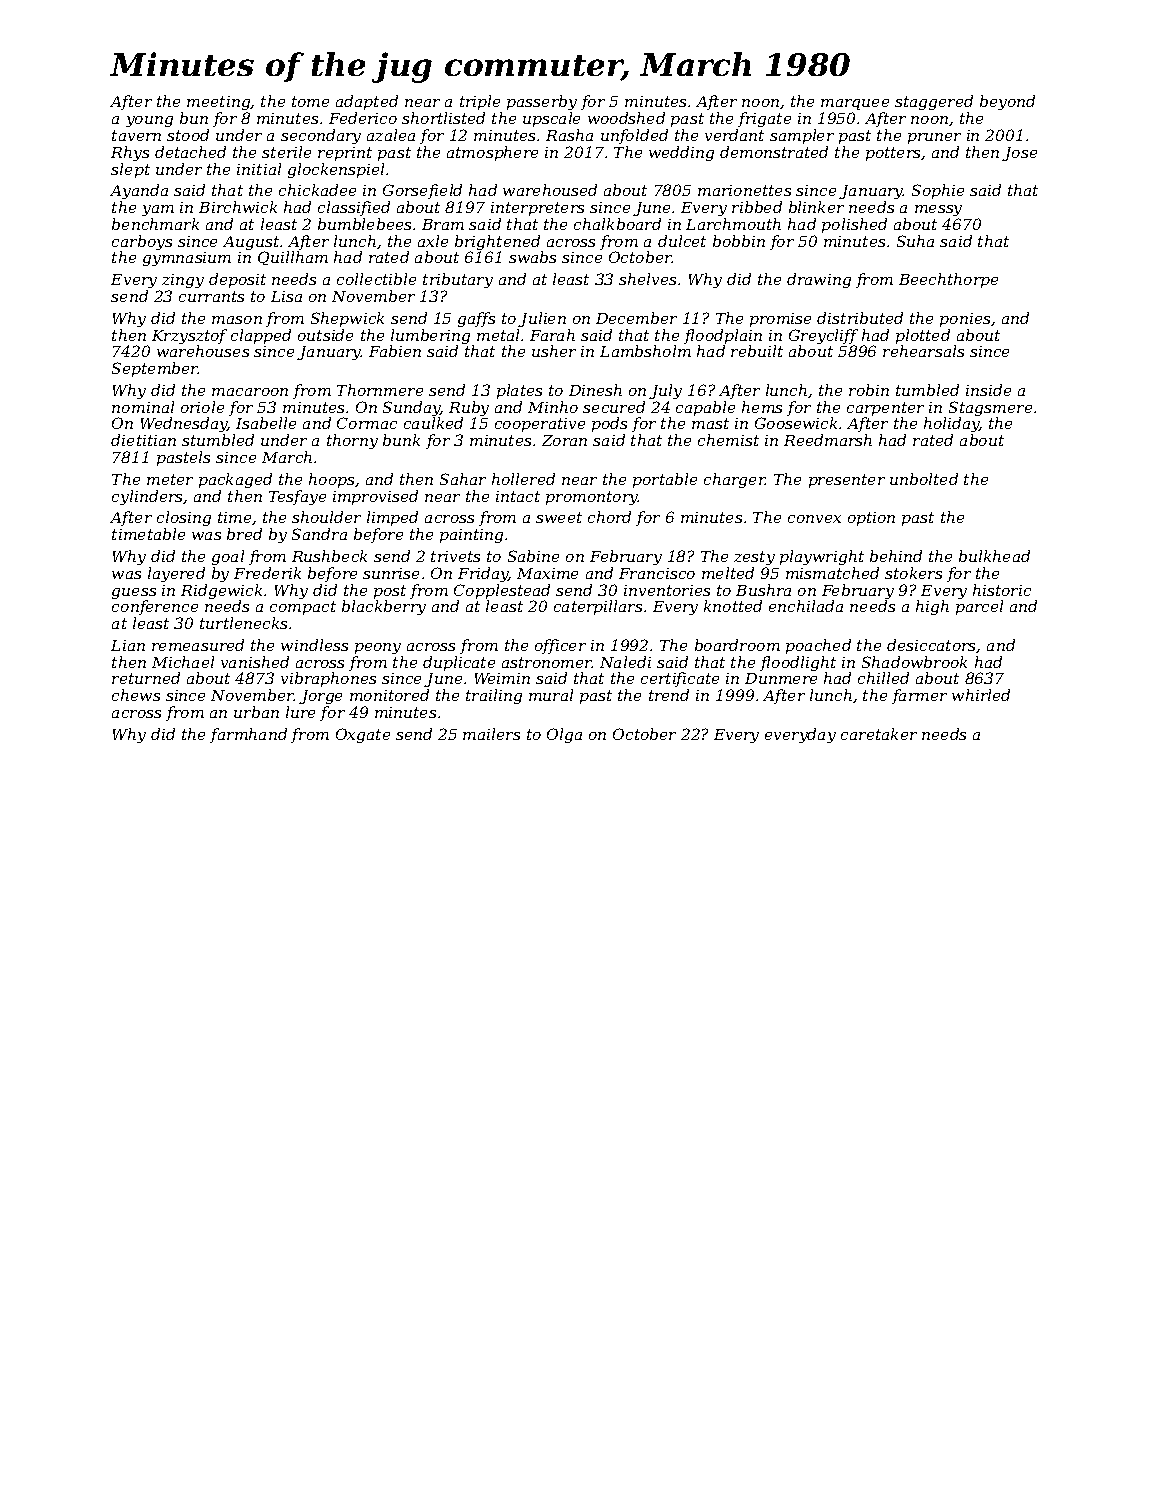 The image size is (1152, 1491). I want to click on meeting, so click(219, 103).
